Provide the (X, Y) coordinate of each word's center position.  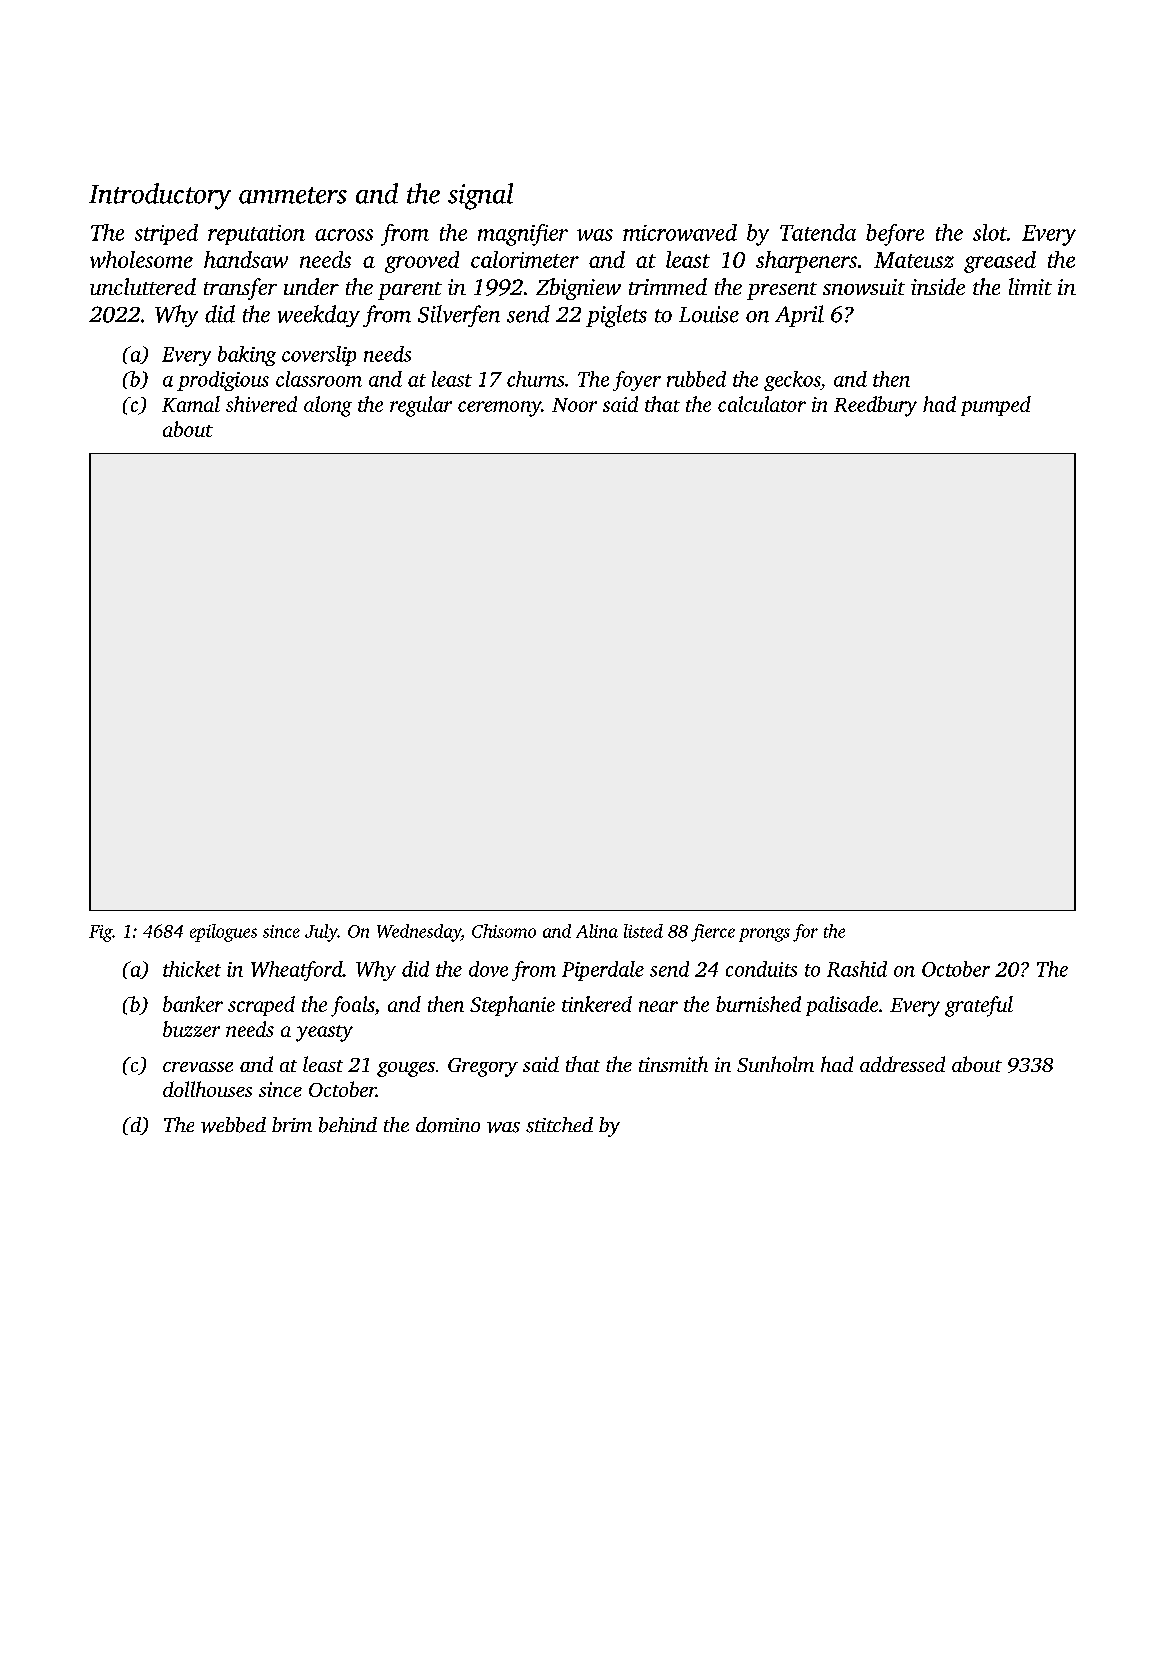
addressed (902, 1064)
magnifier (523, 235)
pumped (996, 406)
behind (348, 1125)
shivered (261, 404)
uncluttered (143, 286)
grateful (979, 1006)
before (895, 235)
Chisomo (504, 931)
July (321, 933)
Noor (574, 405)
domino (448, 1125)
